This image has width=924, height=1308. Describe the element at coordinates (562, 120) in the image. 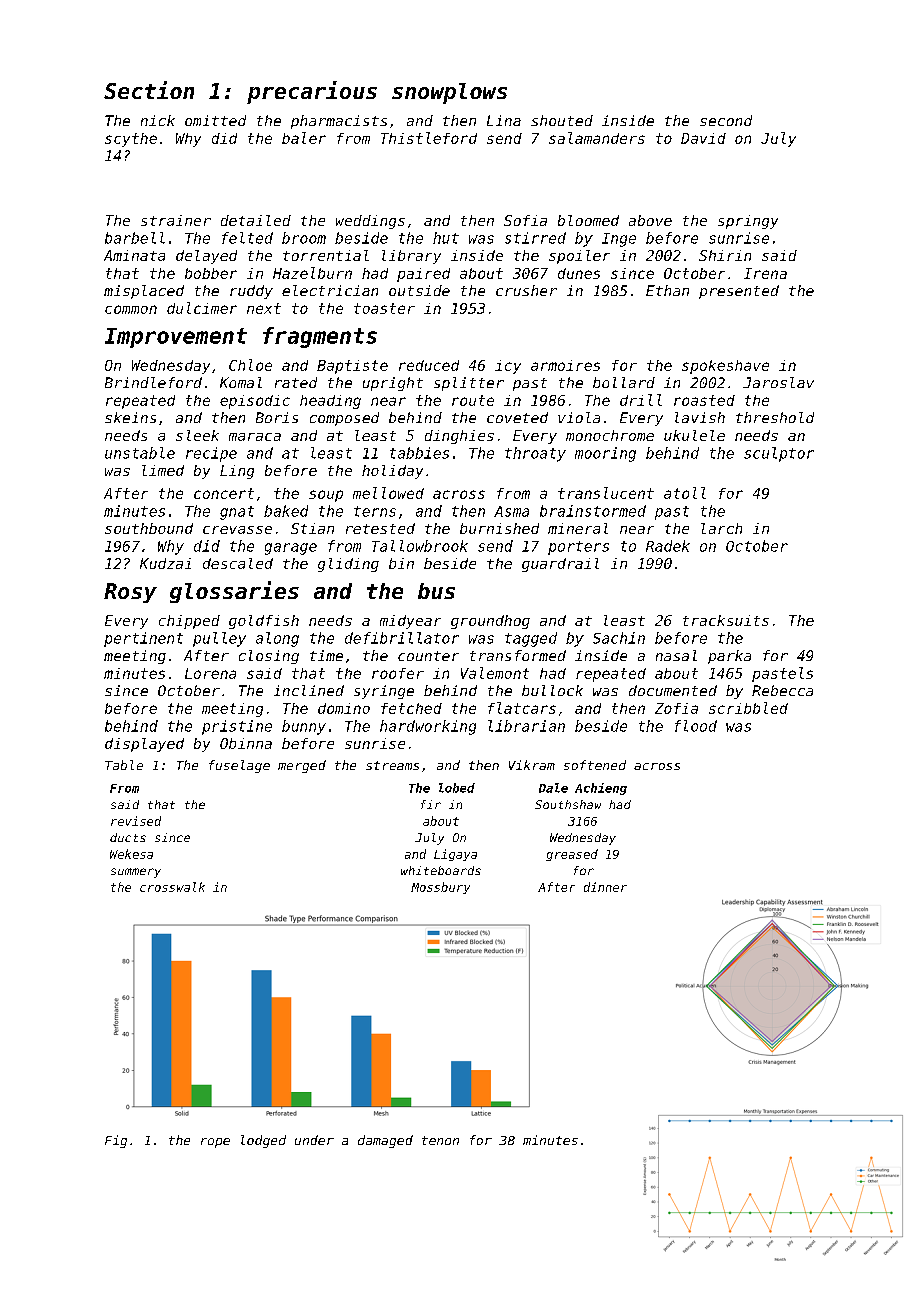

I see `shouted` at that location.
